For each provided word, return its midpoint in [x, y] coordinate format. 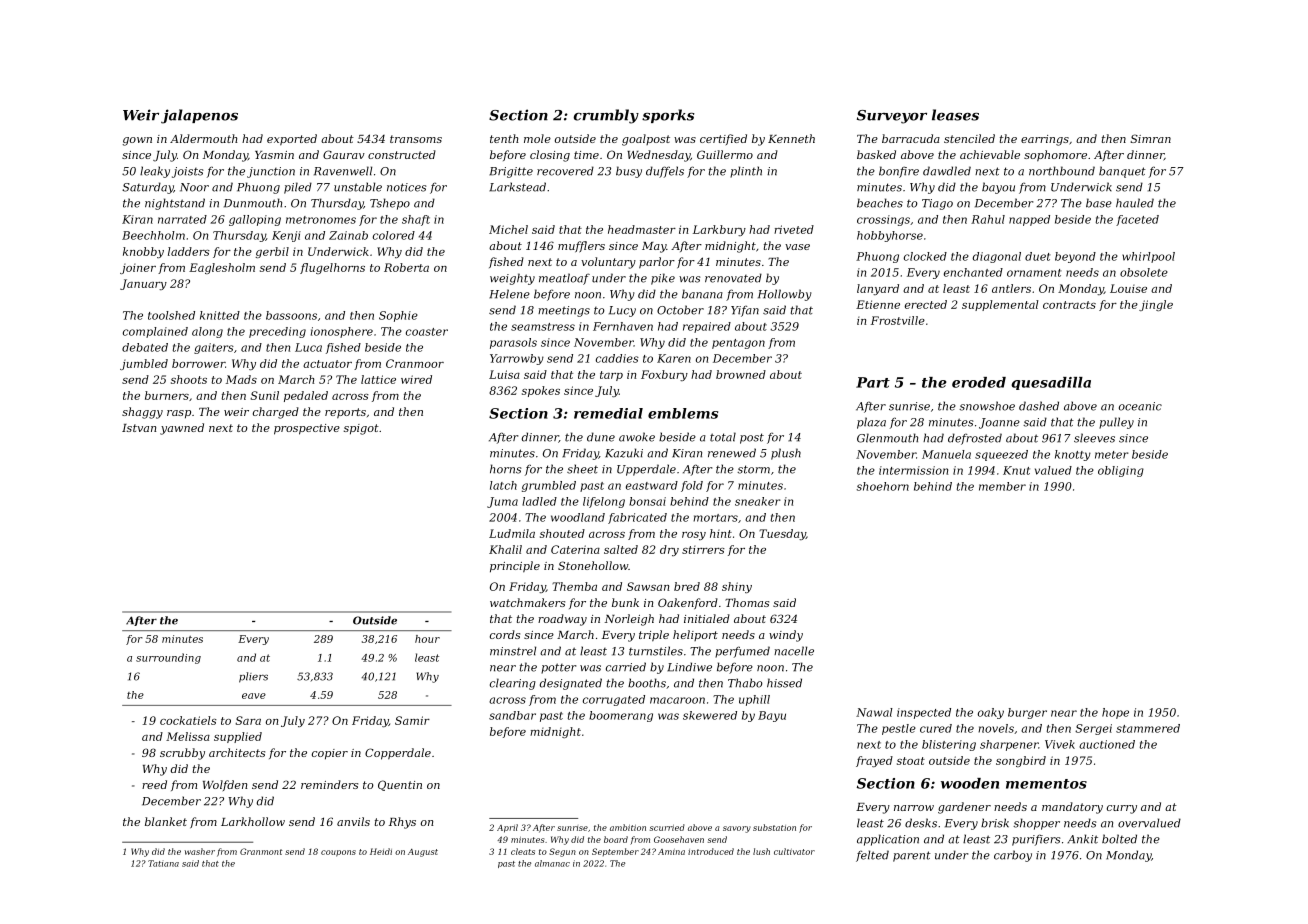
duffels [665, 172]
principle [515, 567]
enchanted [973, 272]
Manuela [946, 454]
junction [271, 172]
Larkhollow [253, 821]
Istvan [139, 428]
